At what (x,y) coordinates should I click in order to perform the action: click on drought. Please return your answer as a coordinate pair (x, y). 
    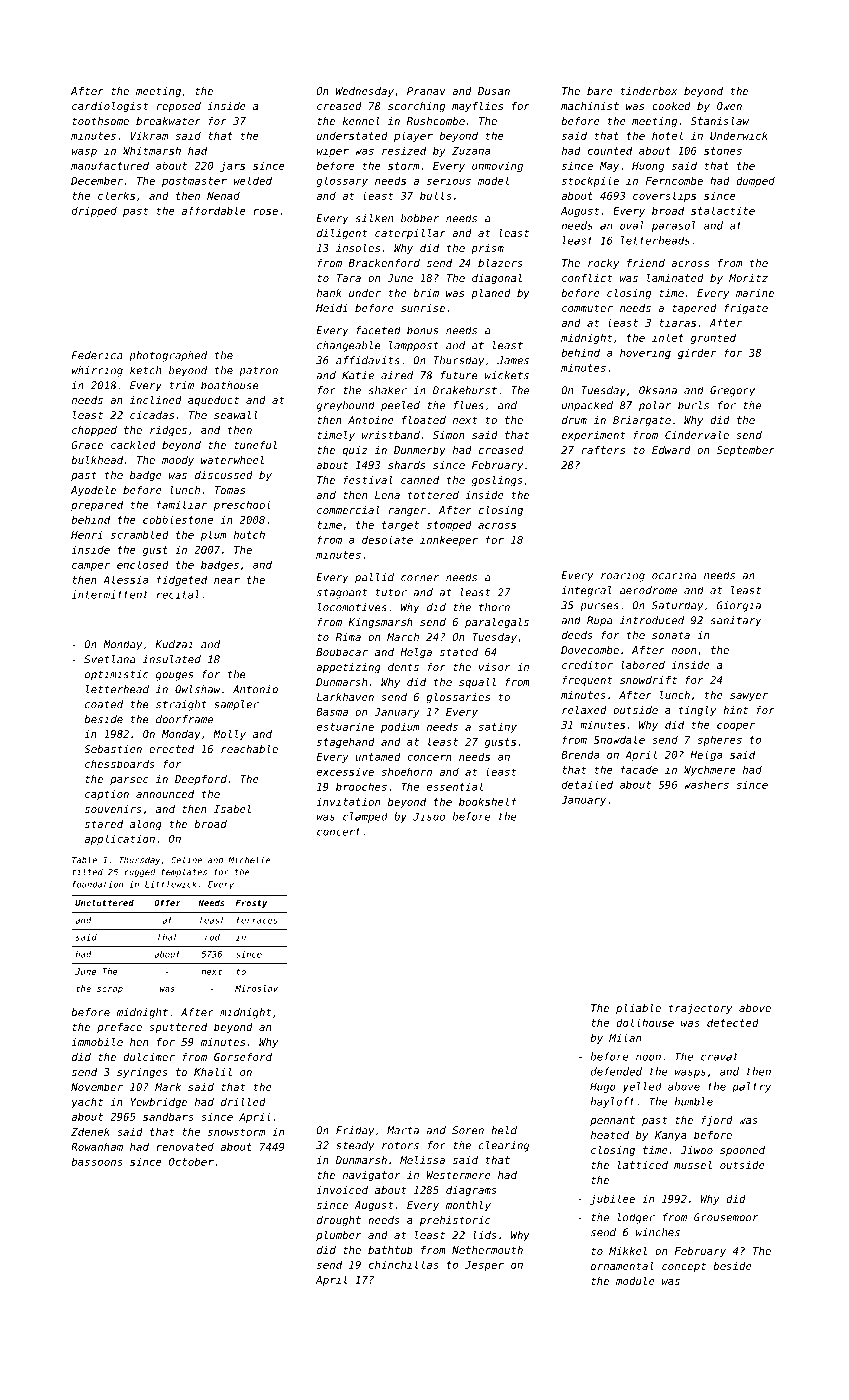
    Looking at the image, I should click on (339, 1221).
